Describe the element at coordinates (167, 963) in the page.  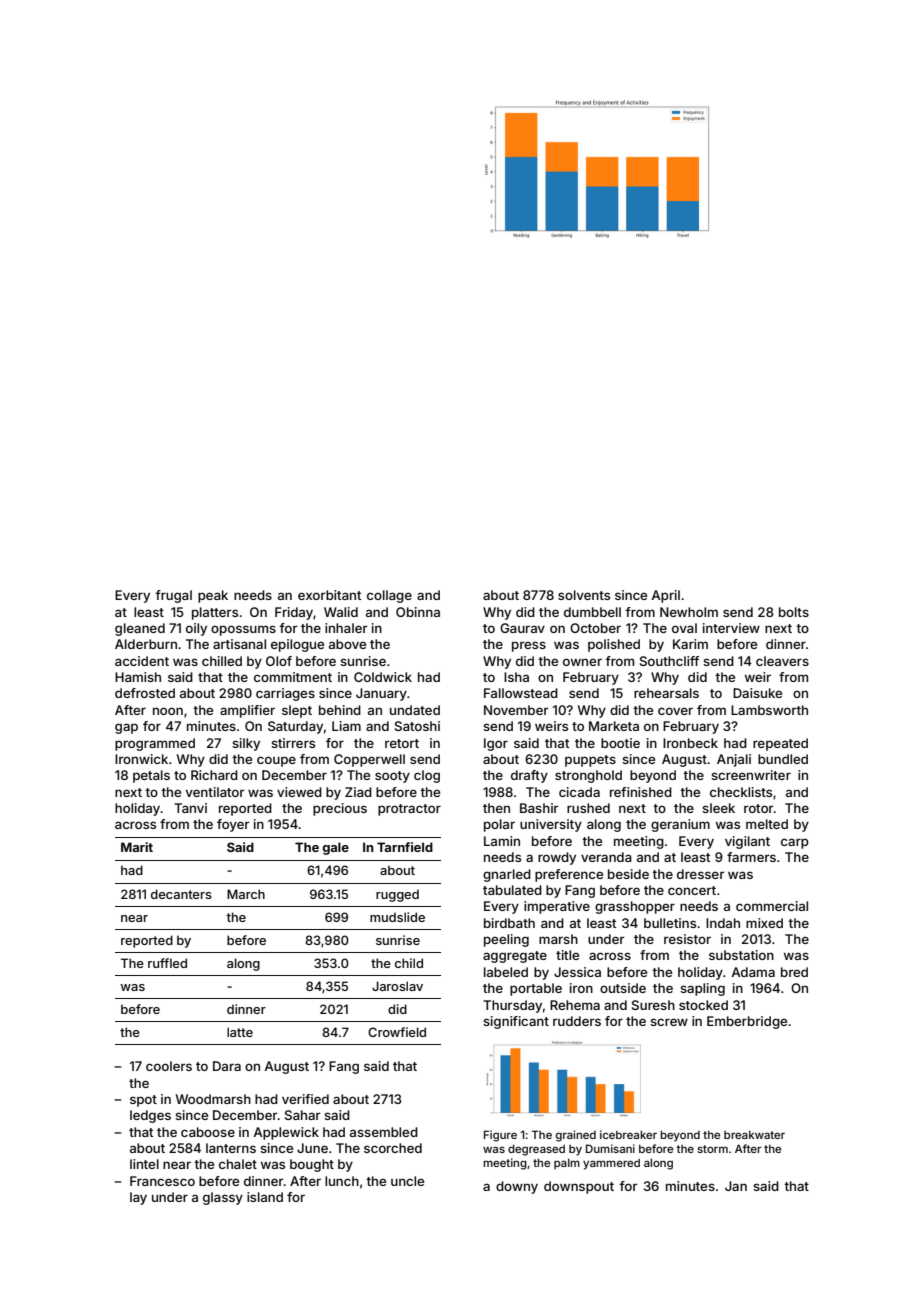
I see `ruffled` at that location.
